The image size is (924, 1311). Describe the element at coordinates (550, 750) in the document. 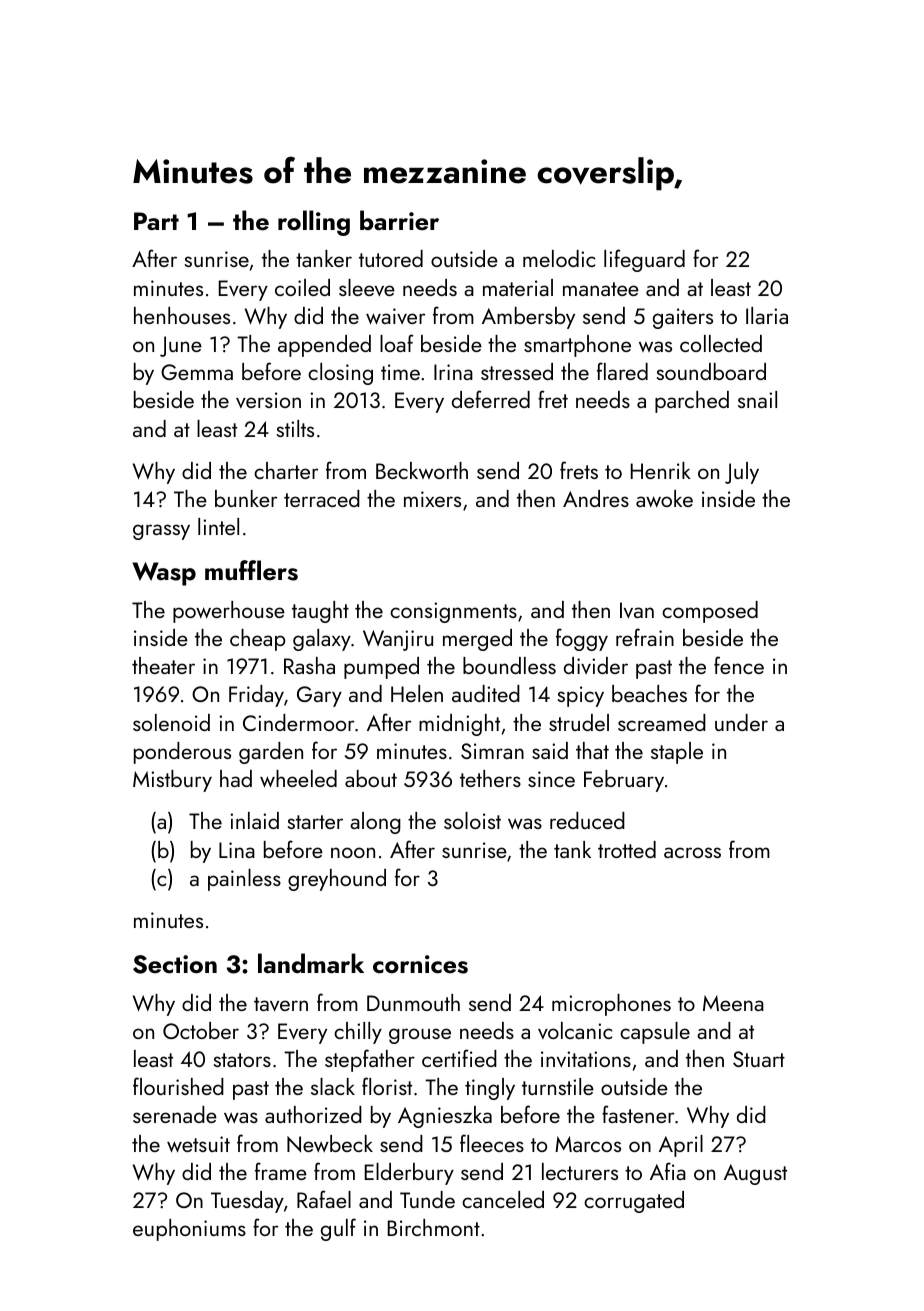

I see `said` at that location.
